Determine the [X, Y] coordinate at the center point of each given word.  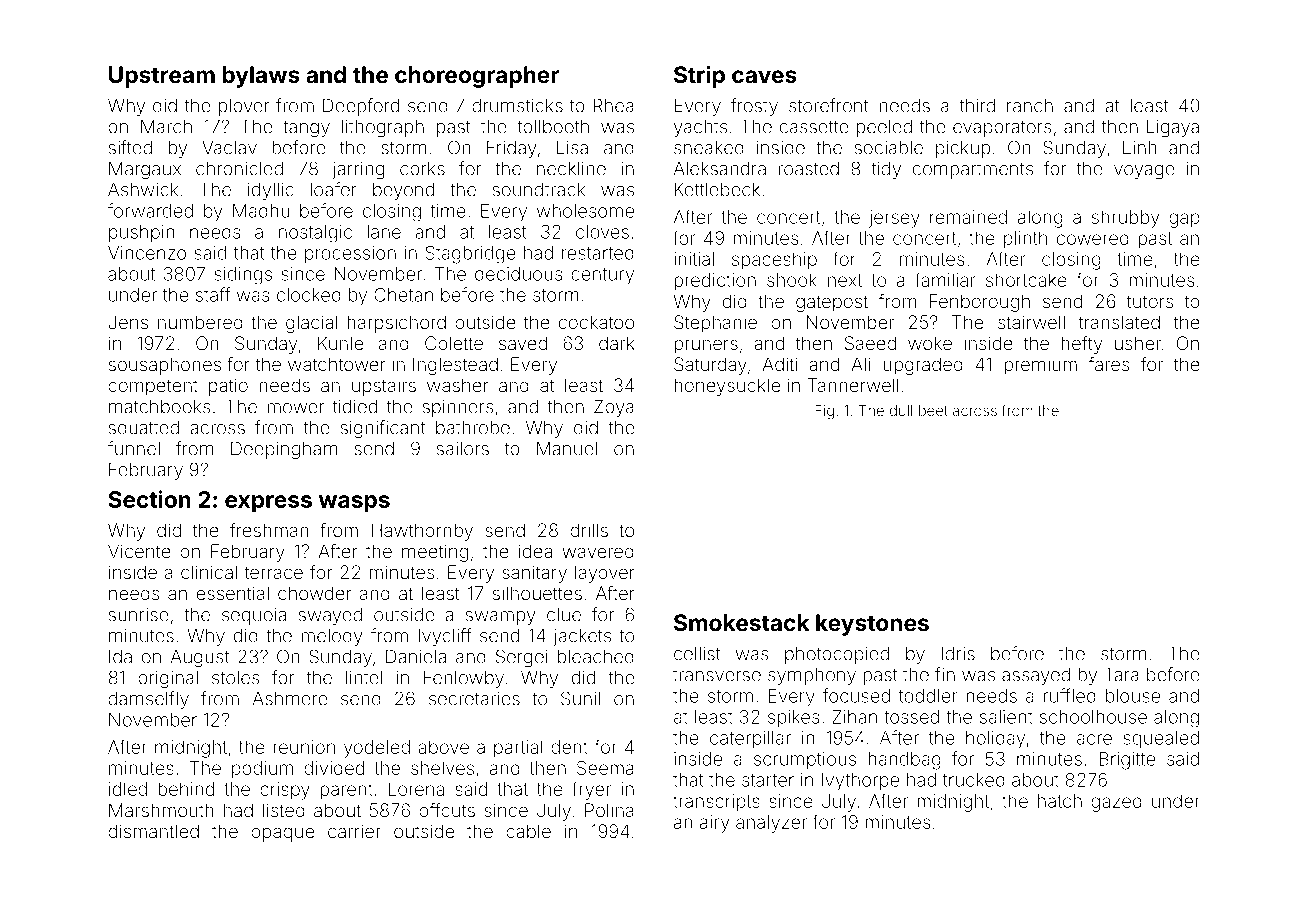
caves [764, 76]
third [977, 106]
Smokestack [742, 622]
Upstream [162, 77]
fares [1109, 364]
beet [933, 410]
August [200, 659]
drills [589, 530]
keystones [872, 625]
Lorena [416, 789]
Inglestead [455, 366]
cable [528, 831]
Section [149, 499]
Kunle [340, 343]
